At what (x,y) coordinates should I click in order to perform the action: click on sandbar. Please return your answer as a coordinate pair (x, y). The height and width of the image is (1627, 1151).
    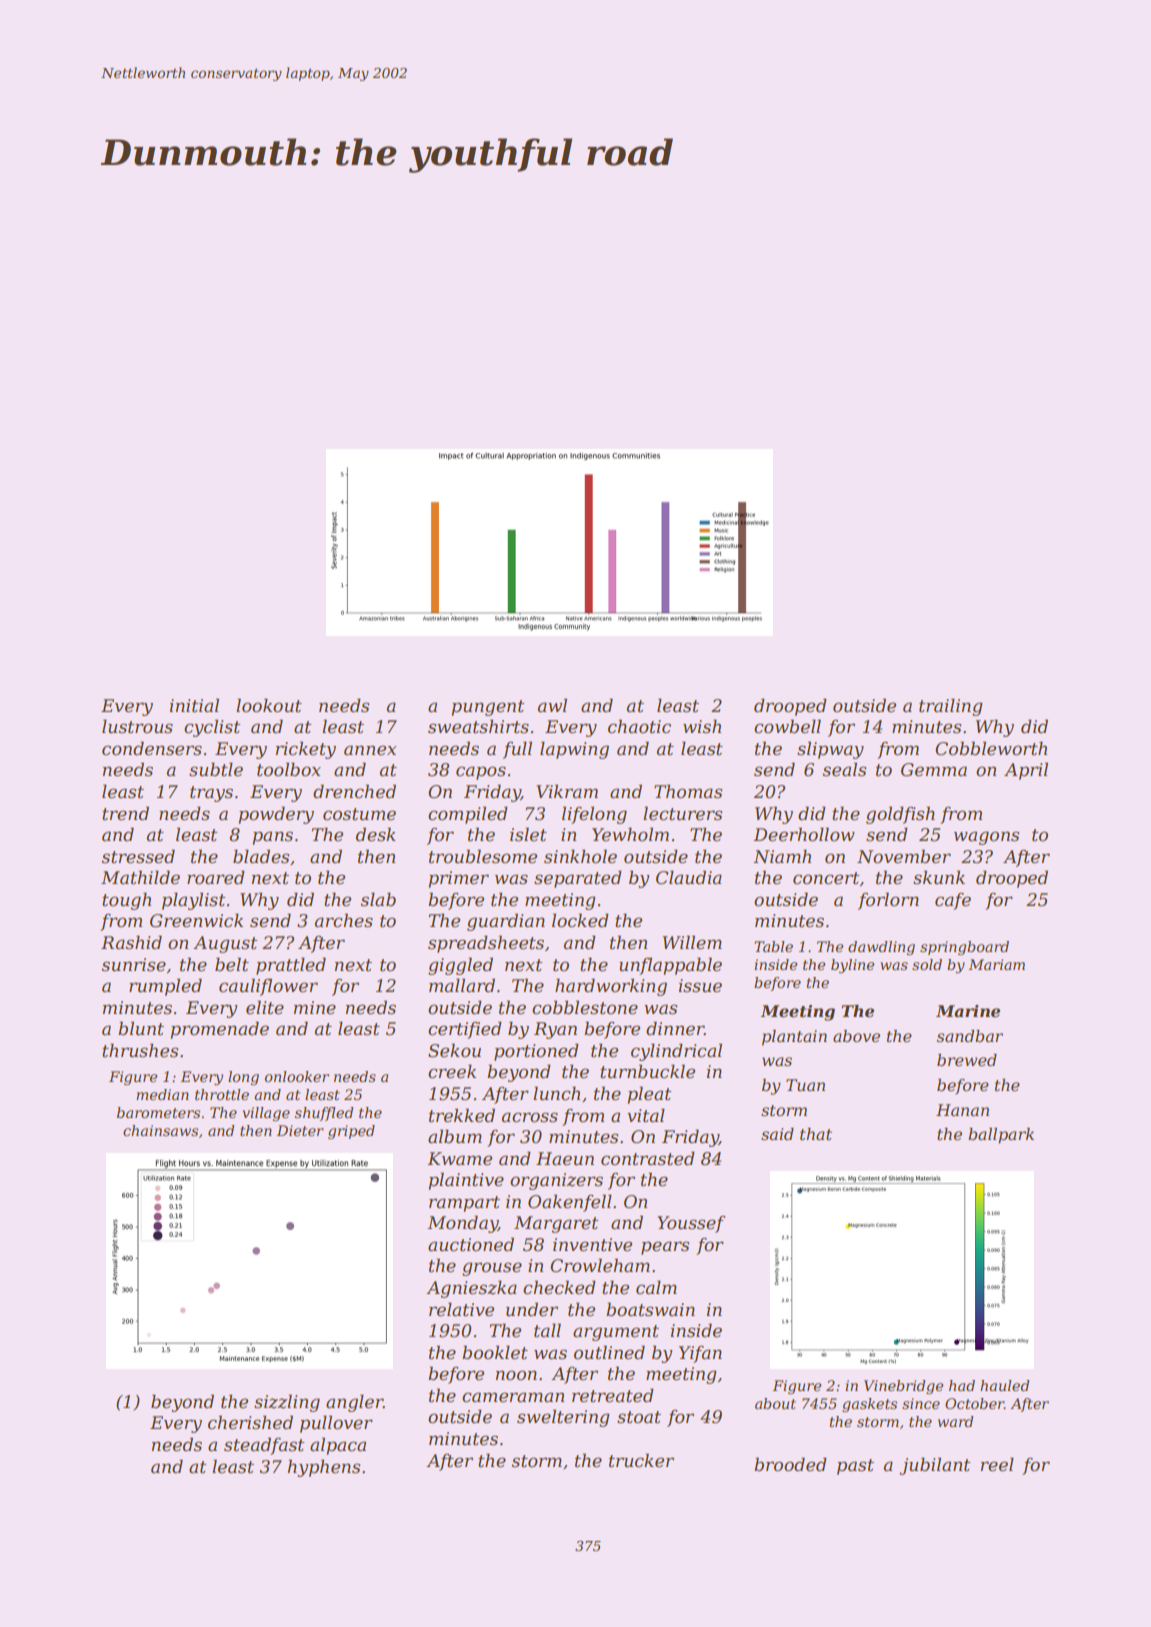
    Looking at the image, I should click on (970, 1036).
